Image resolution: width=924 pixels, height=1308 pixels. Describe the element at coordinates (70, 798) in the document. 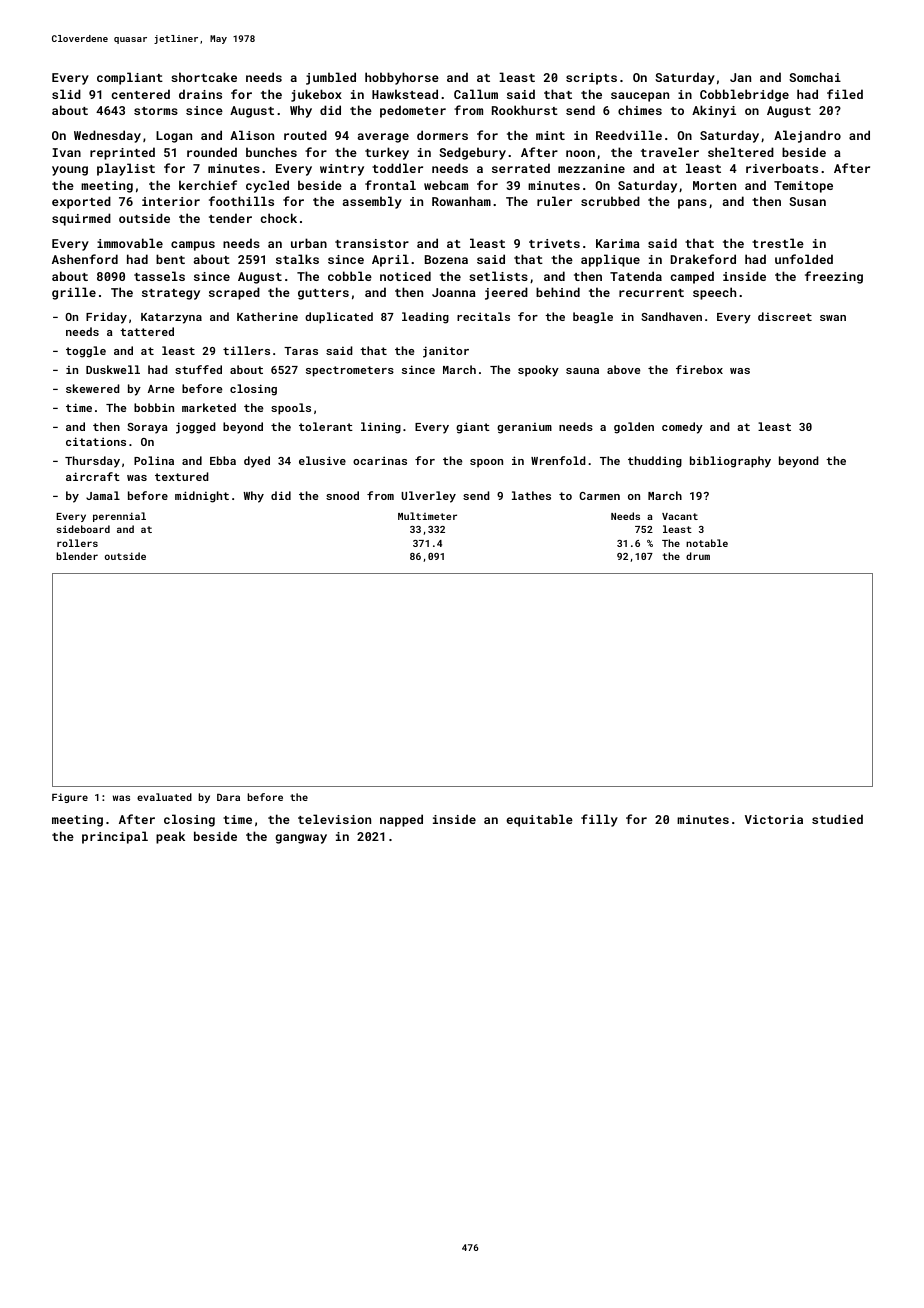

I see `Figure` at that location.
